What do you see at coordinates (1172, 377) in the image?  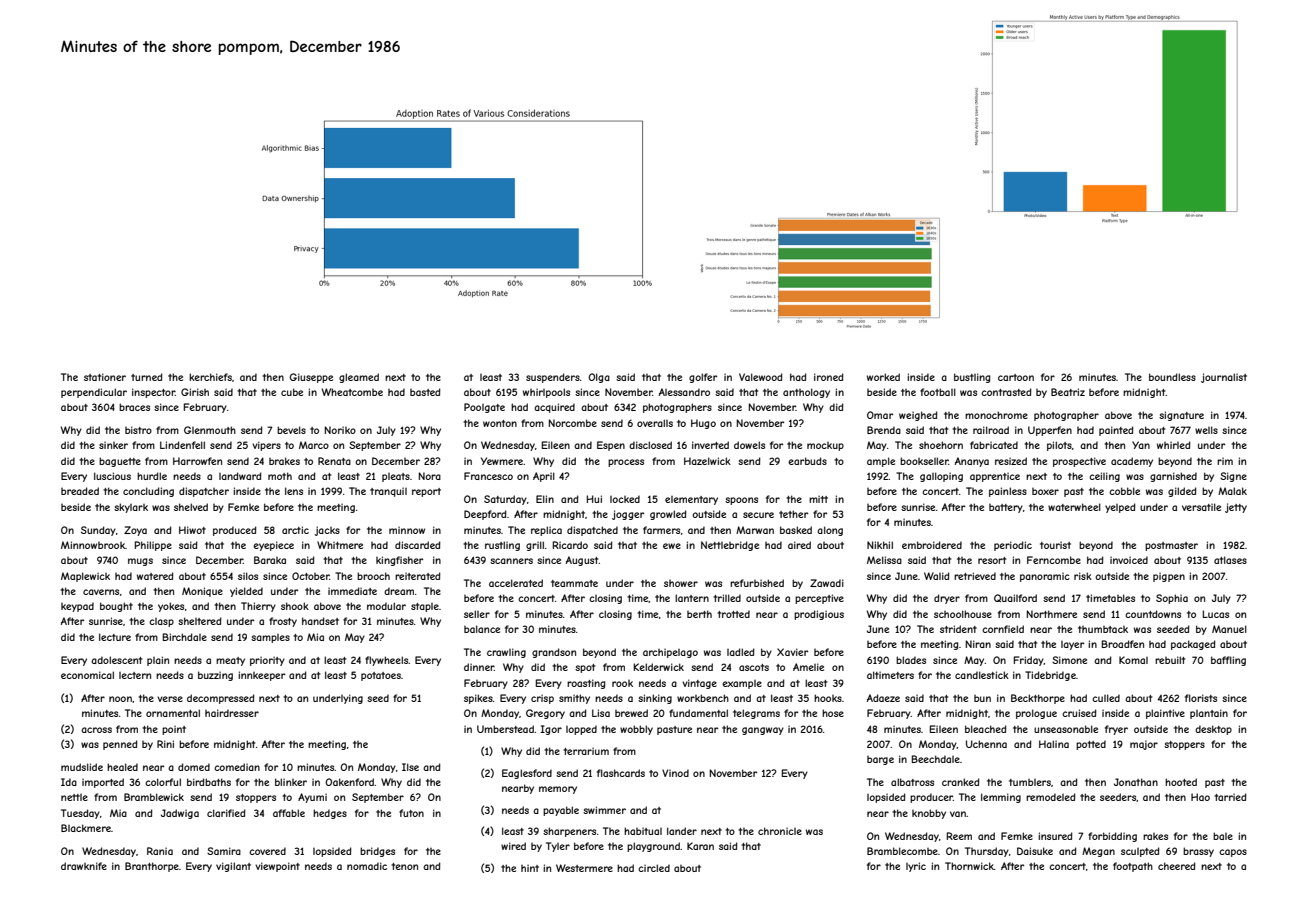 I see `boundless` at bounding box center [1172, 377].
